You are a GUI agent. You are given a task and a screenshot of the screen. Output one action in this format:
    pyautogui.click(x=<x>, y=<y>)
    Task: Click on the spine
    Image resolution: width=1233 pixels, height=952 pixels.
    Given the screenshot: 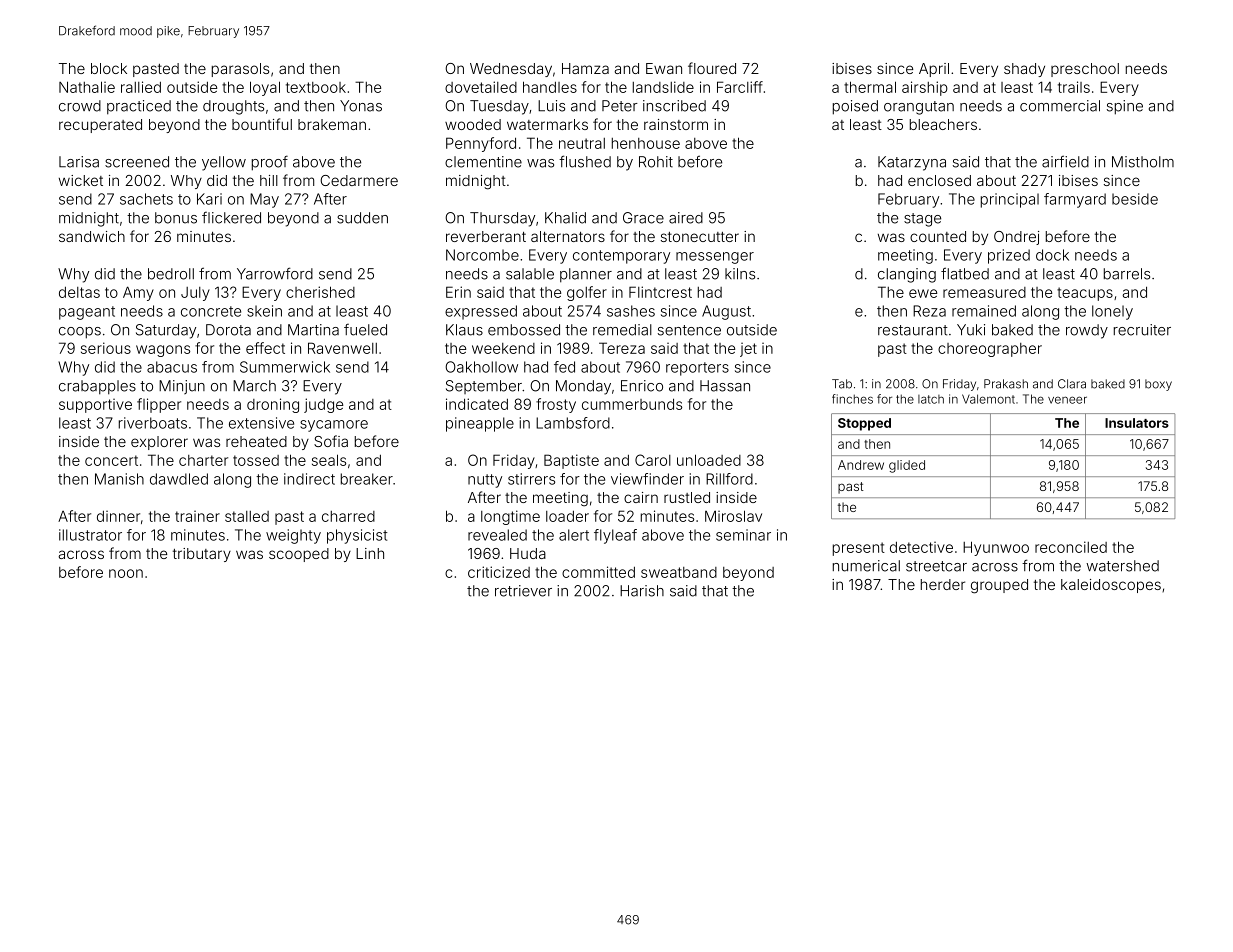 What is the action you would take?
    pyautogui.click(x=1125, y=107)
